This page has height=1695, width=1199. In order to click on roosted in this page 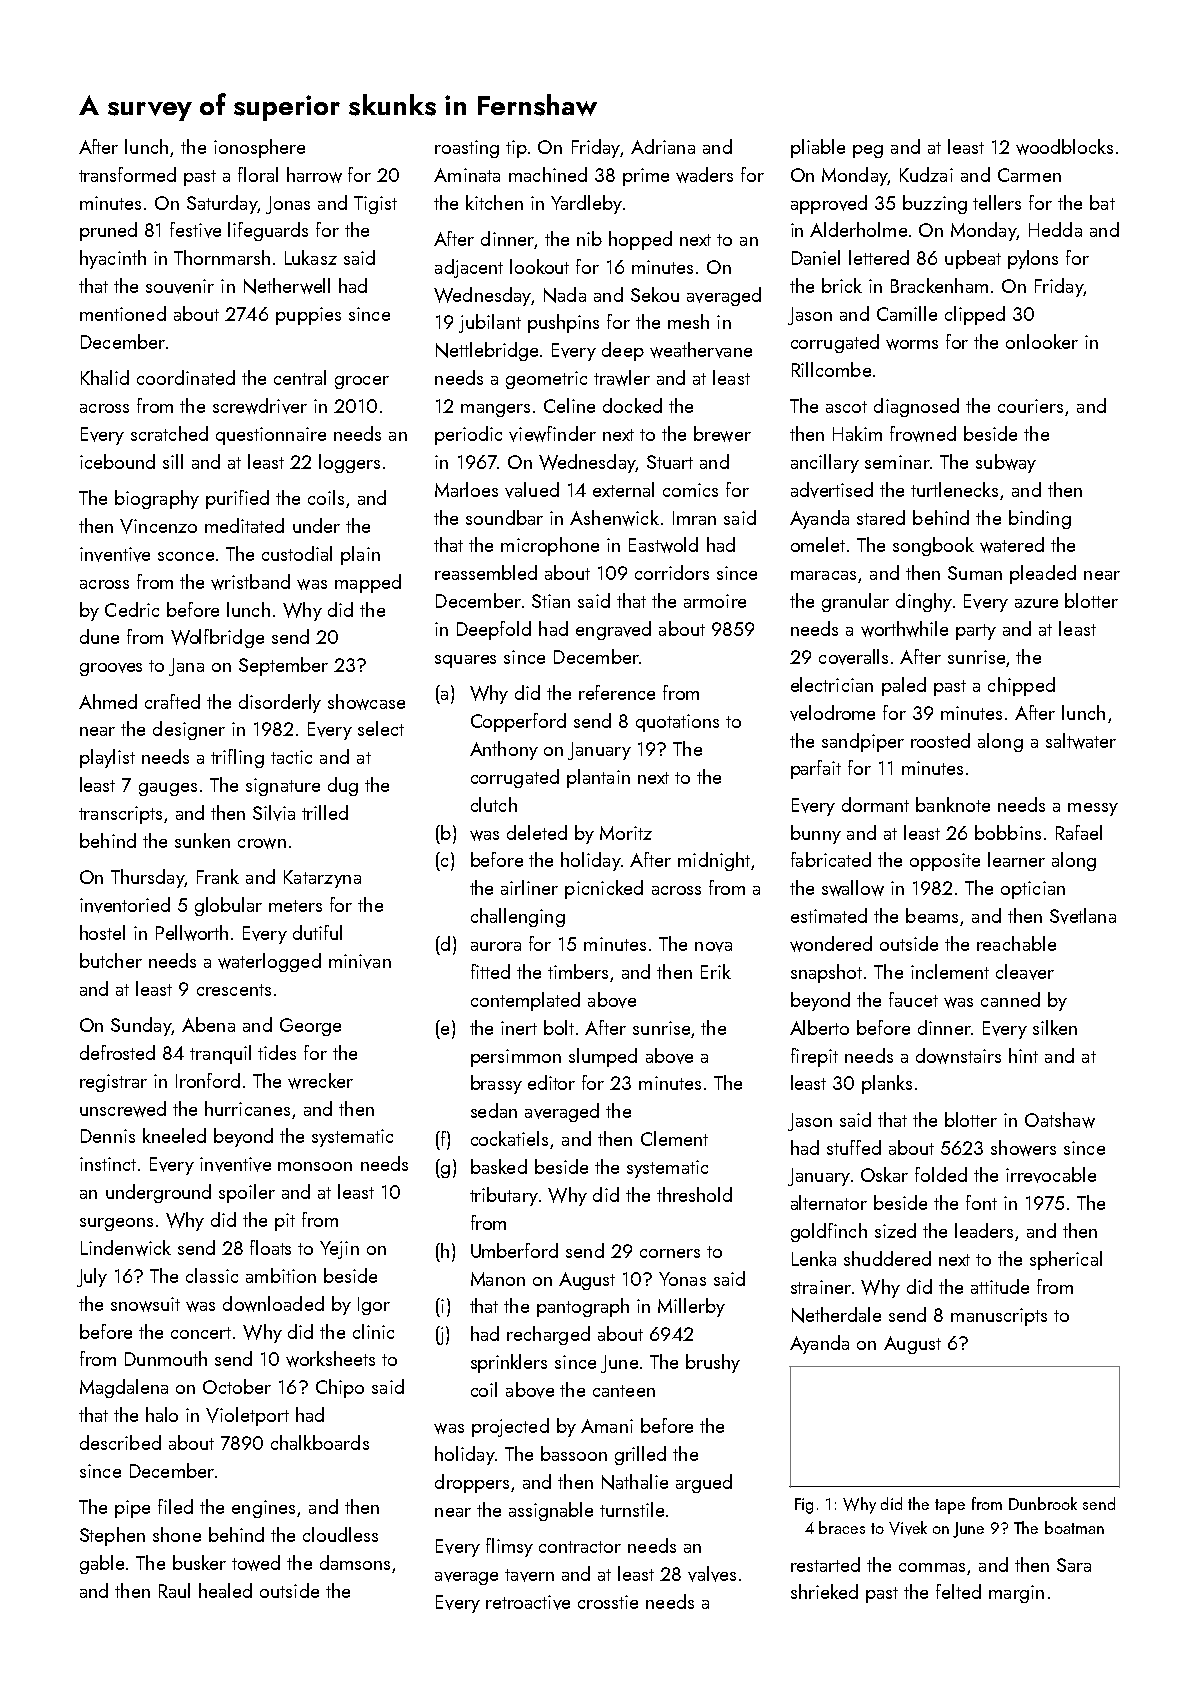, I will do `click(940, 740)`.
